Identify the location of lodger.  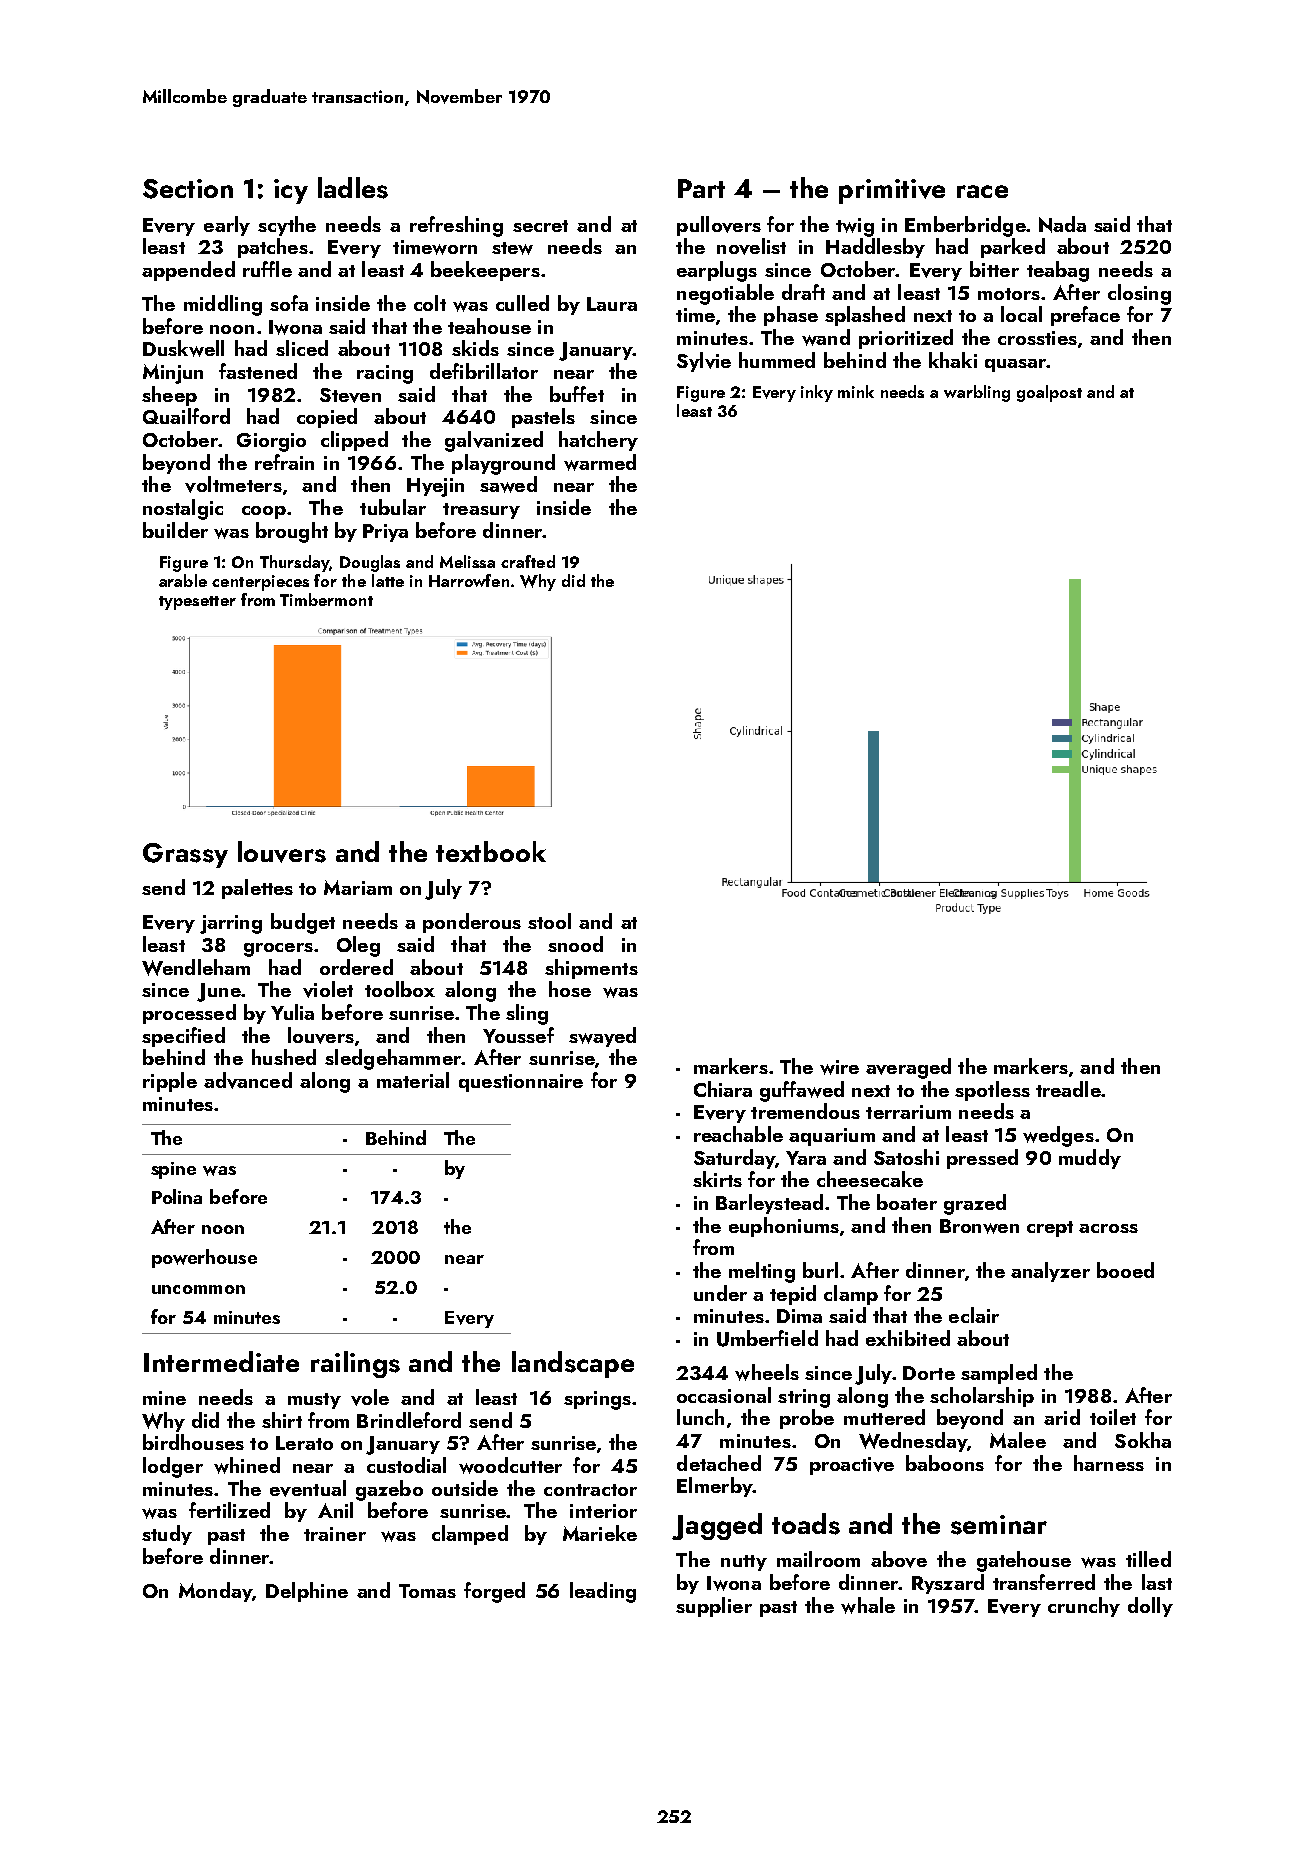
(173, 1467).
